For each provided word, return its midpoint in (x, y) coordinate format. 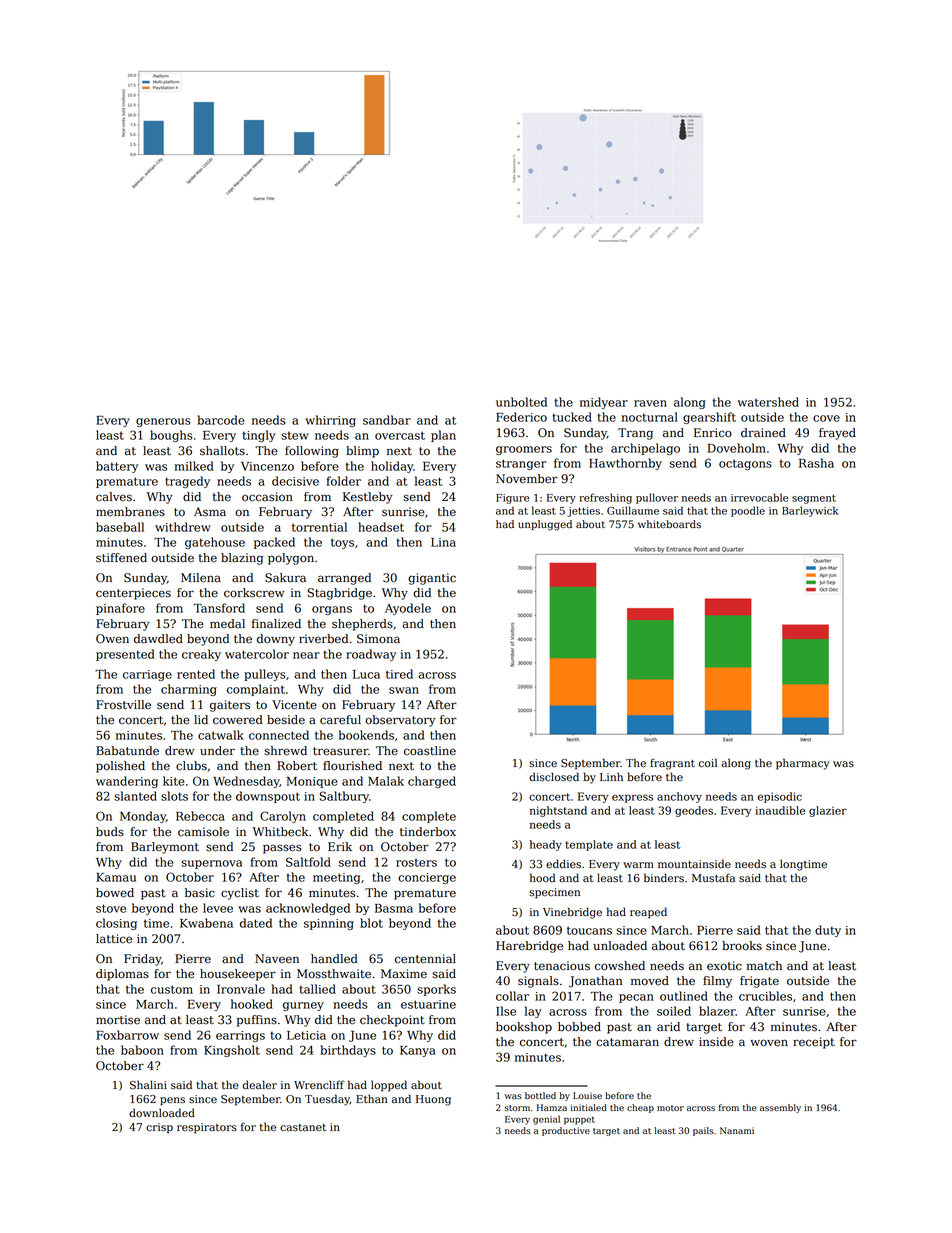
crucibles (765, 996)
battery (117, 467)
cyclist (240, 894)
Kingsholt (232, 1051)
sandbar (387, 420)
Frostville (123, 705)
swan (404, 690)
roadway (371, 655)
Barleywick (810, 511)
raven (650, 403)
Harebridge (529, 947)
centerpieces (133, 594)
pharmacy (803, 764)
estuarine (428, 1004)
